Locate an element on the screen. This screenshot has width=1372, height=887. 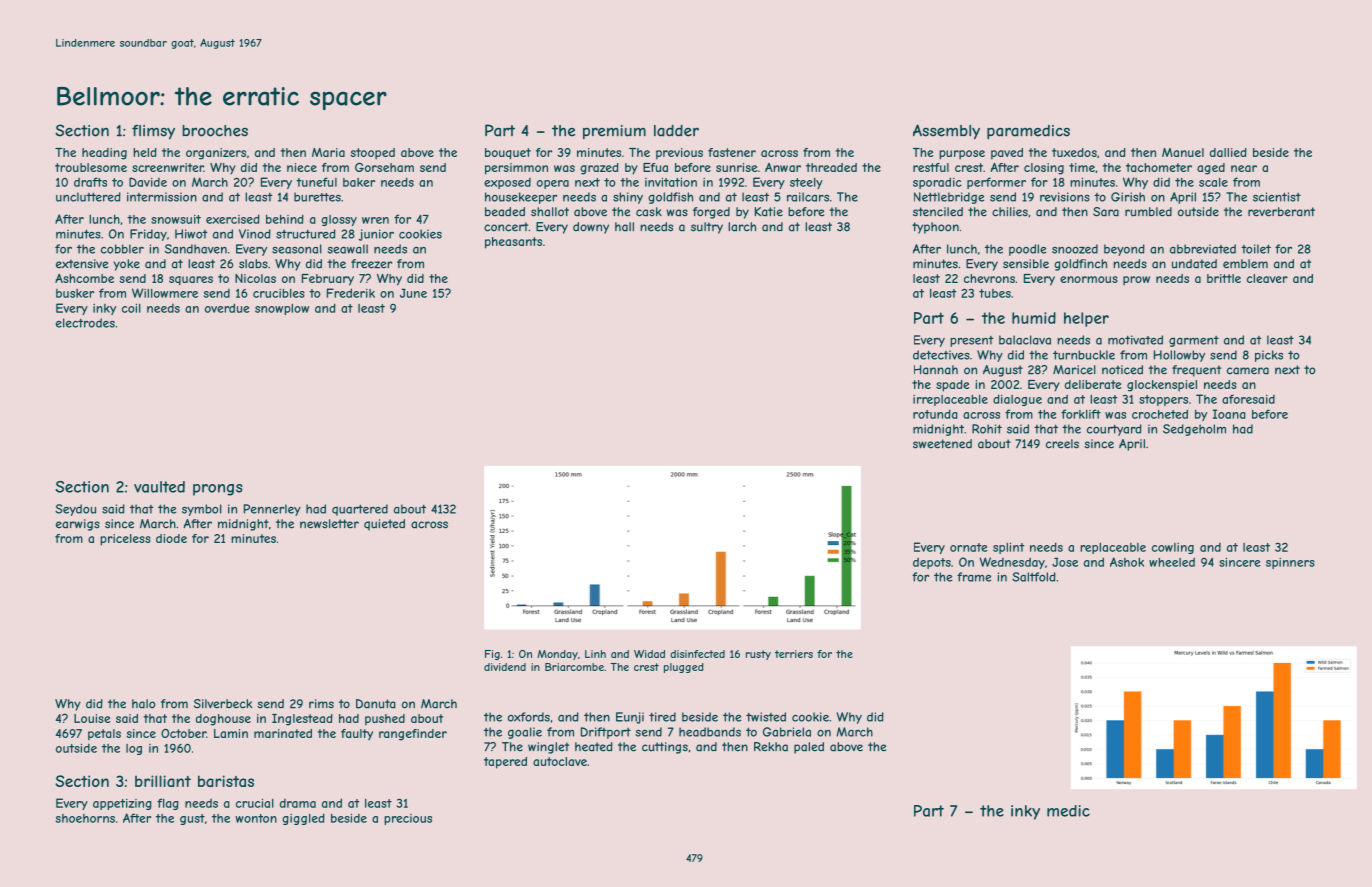
pushed is located at coordinates (385, 720).
